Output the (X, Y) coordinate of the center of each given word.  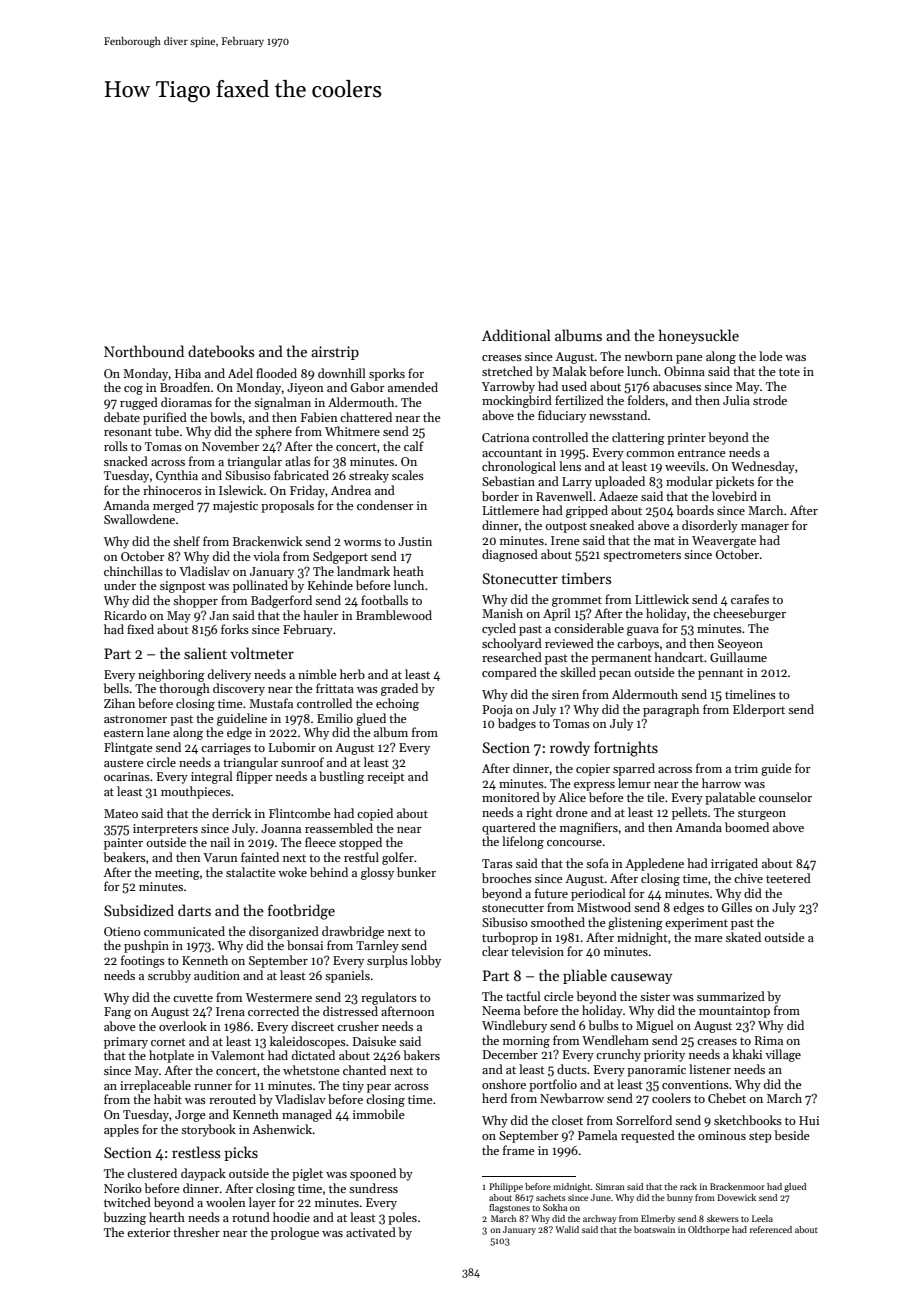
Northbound (144, 351)
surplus (387, 961)
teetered (788, 878)
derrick (231, 813)
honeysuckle (699, 336)
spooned (373, 1174)
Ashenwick (282, 1129)
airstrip (335, 353)
